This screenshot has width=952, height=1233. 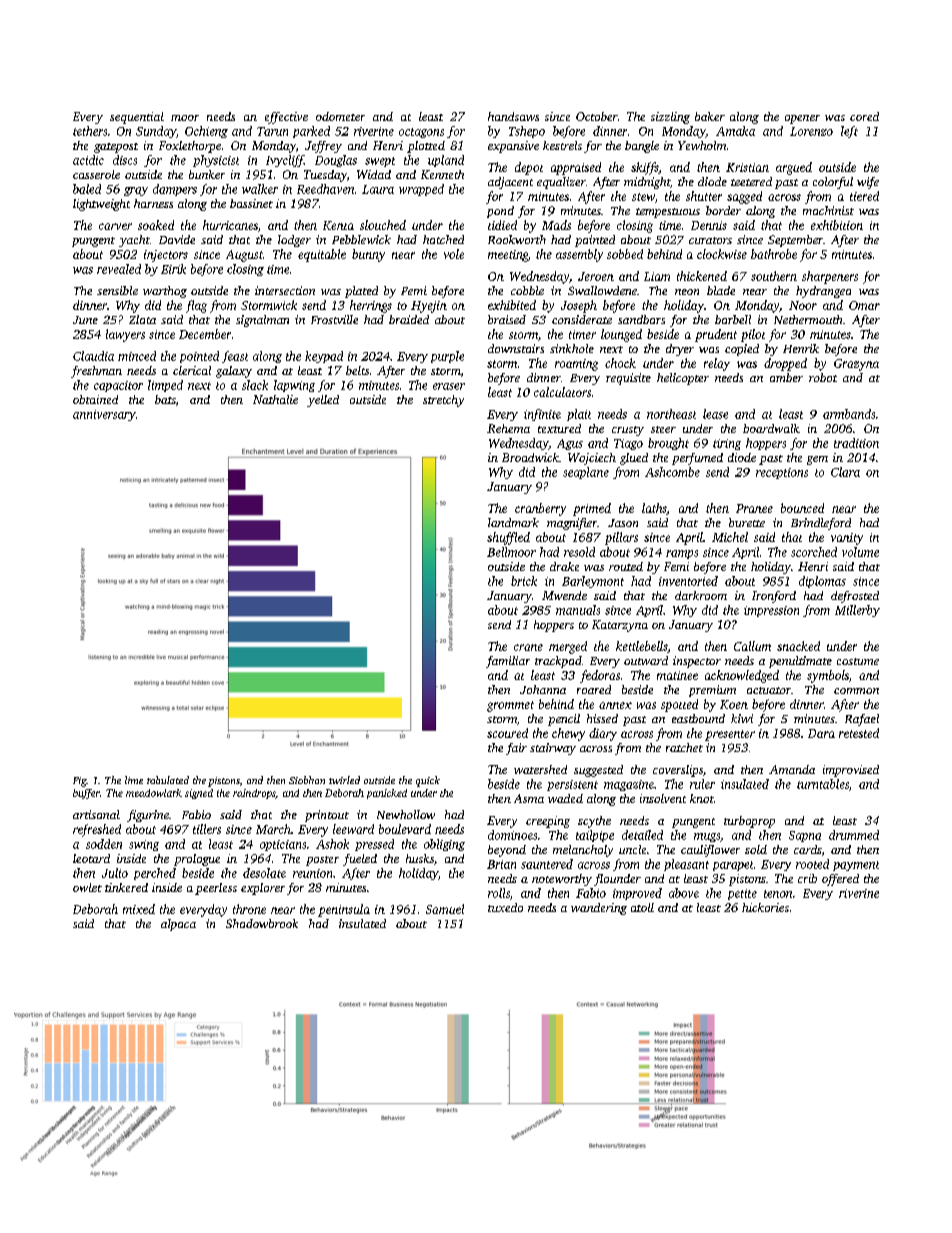 What do you see at coordinates (117, 290) in the screenshot?
I see `sensible` at bounding box center [117, 290].
